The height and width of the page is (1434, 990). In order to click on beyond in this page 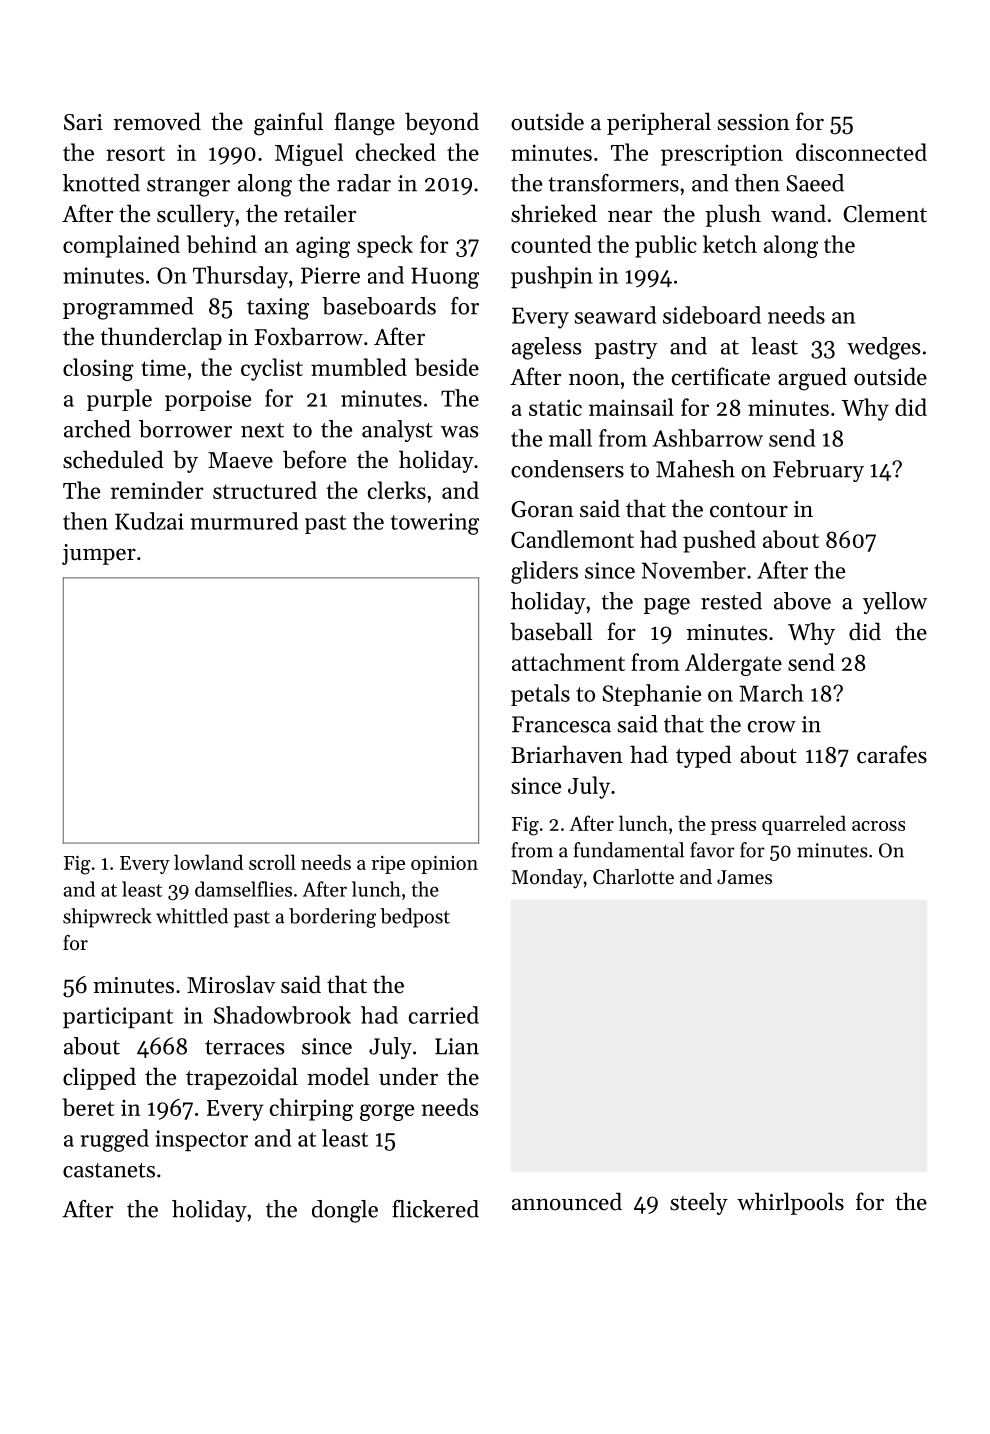, I will do `click(442, 123)`.
